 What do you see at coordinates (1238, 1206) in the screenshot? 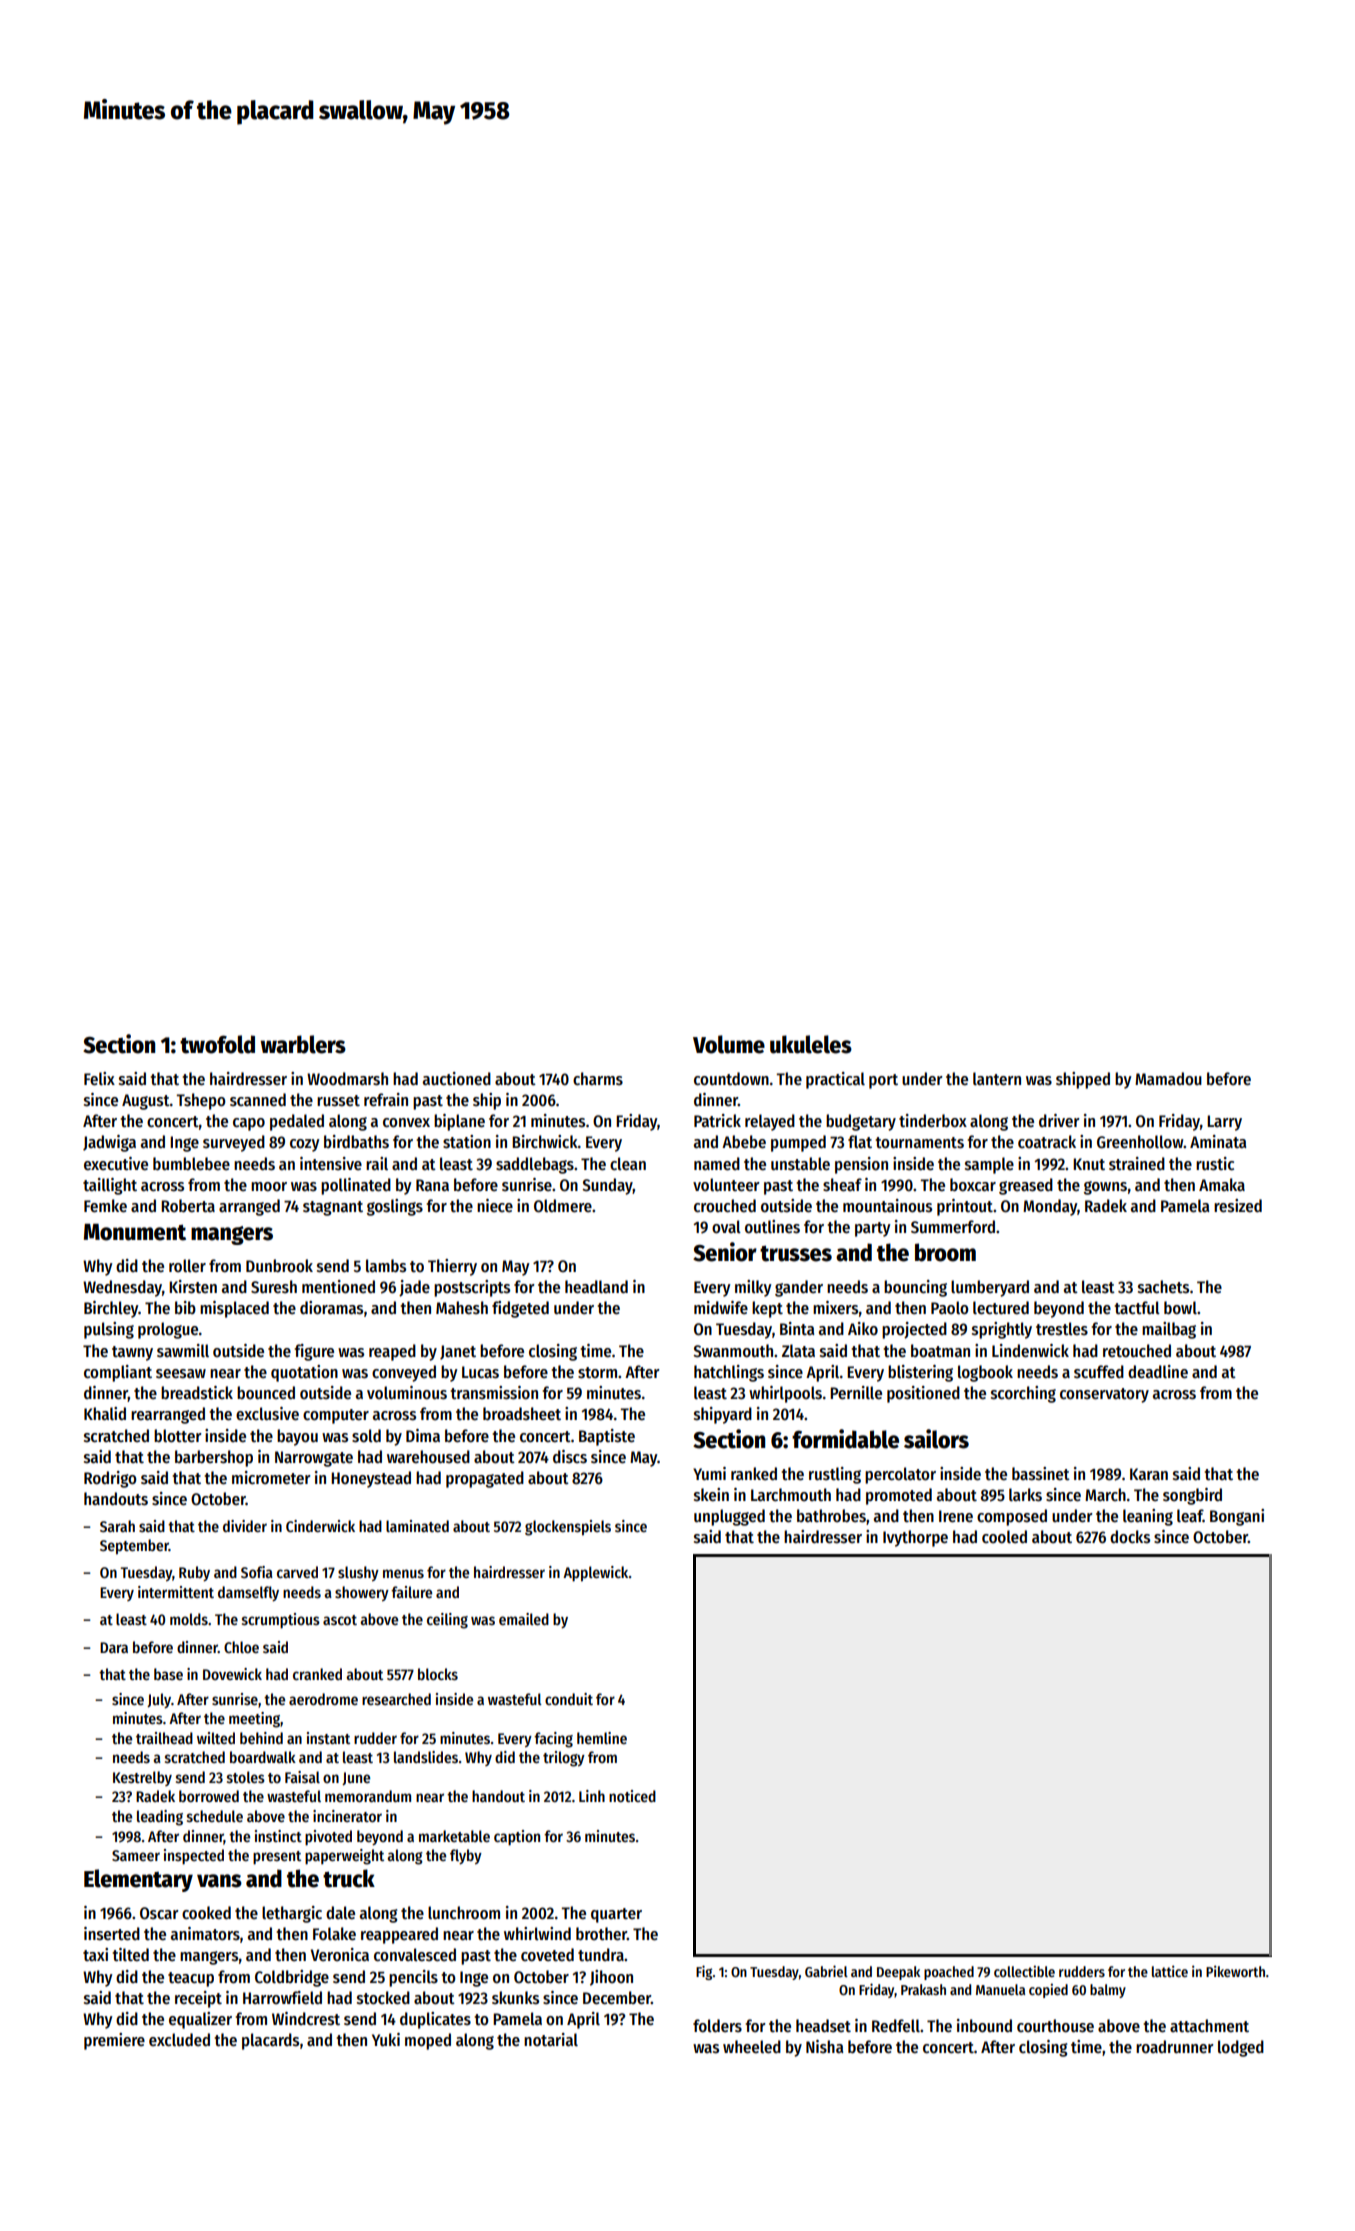
I see `resized` at bounding box center [1238, 1206].
